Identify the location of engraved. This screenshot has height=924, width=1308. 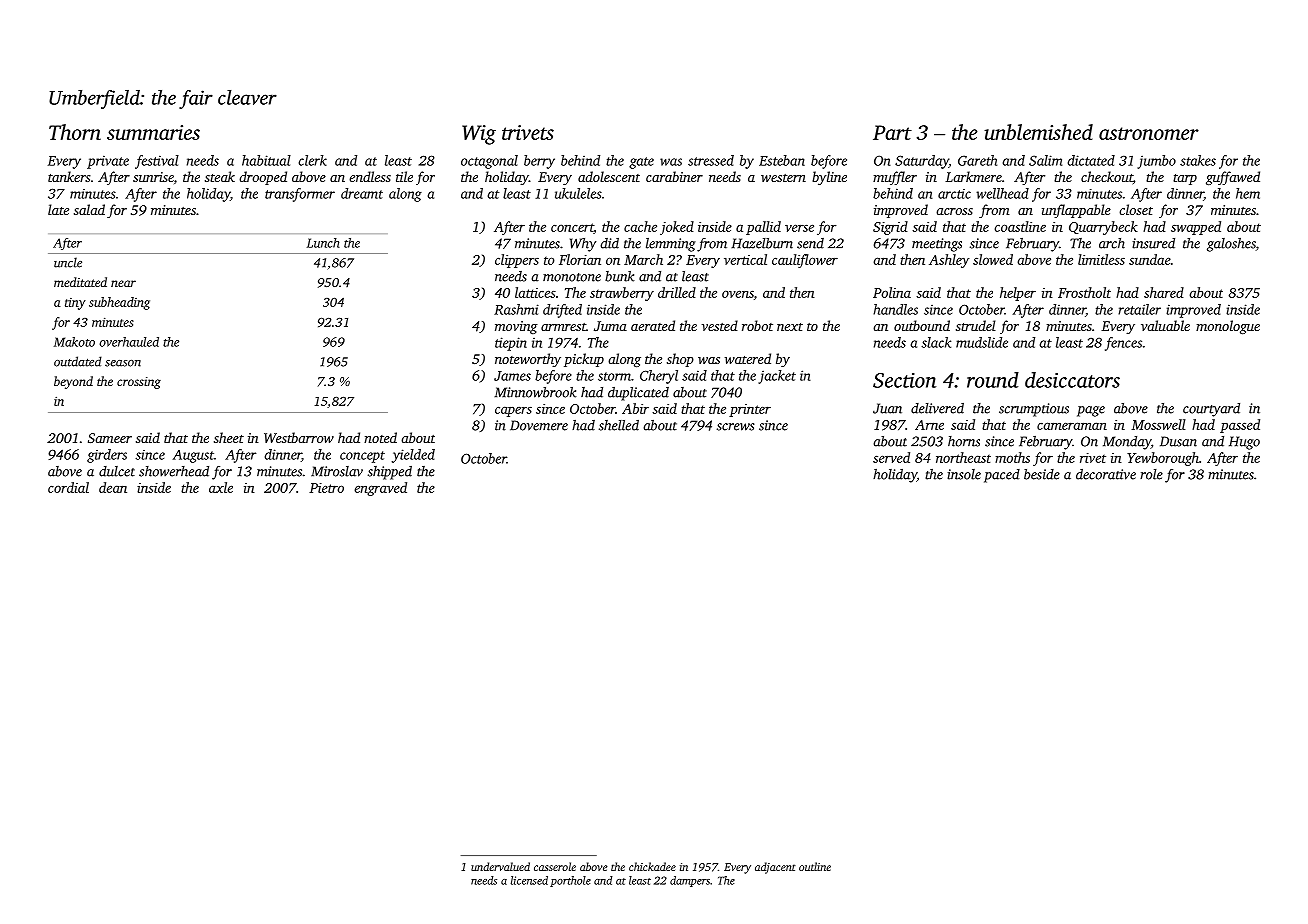
(380, 489).
